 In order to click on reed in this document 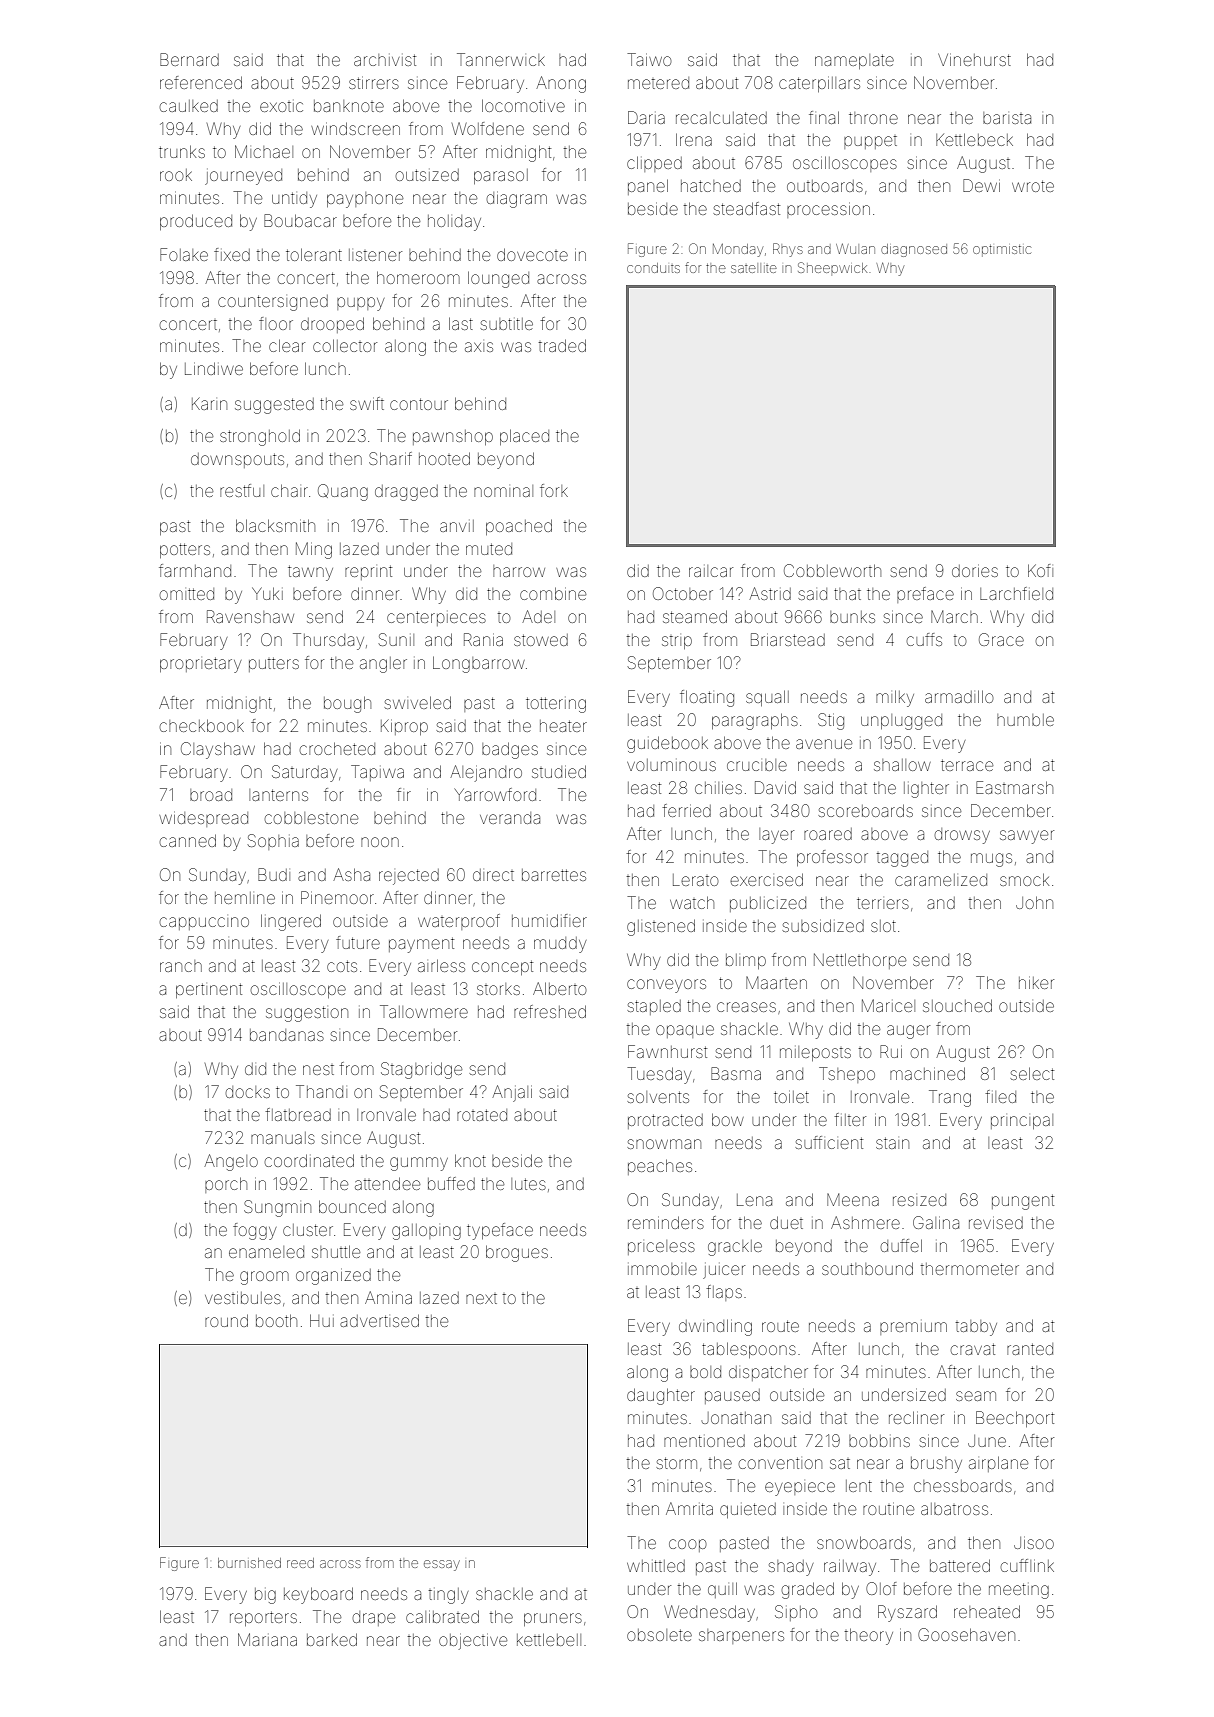, I will do `click(300, 1563)`.
